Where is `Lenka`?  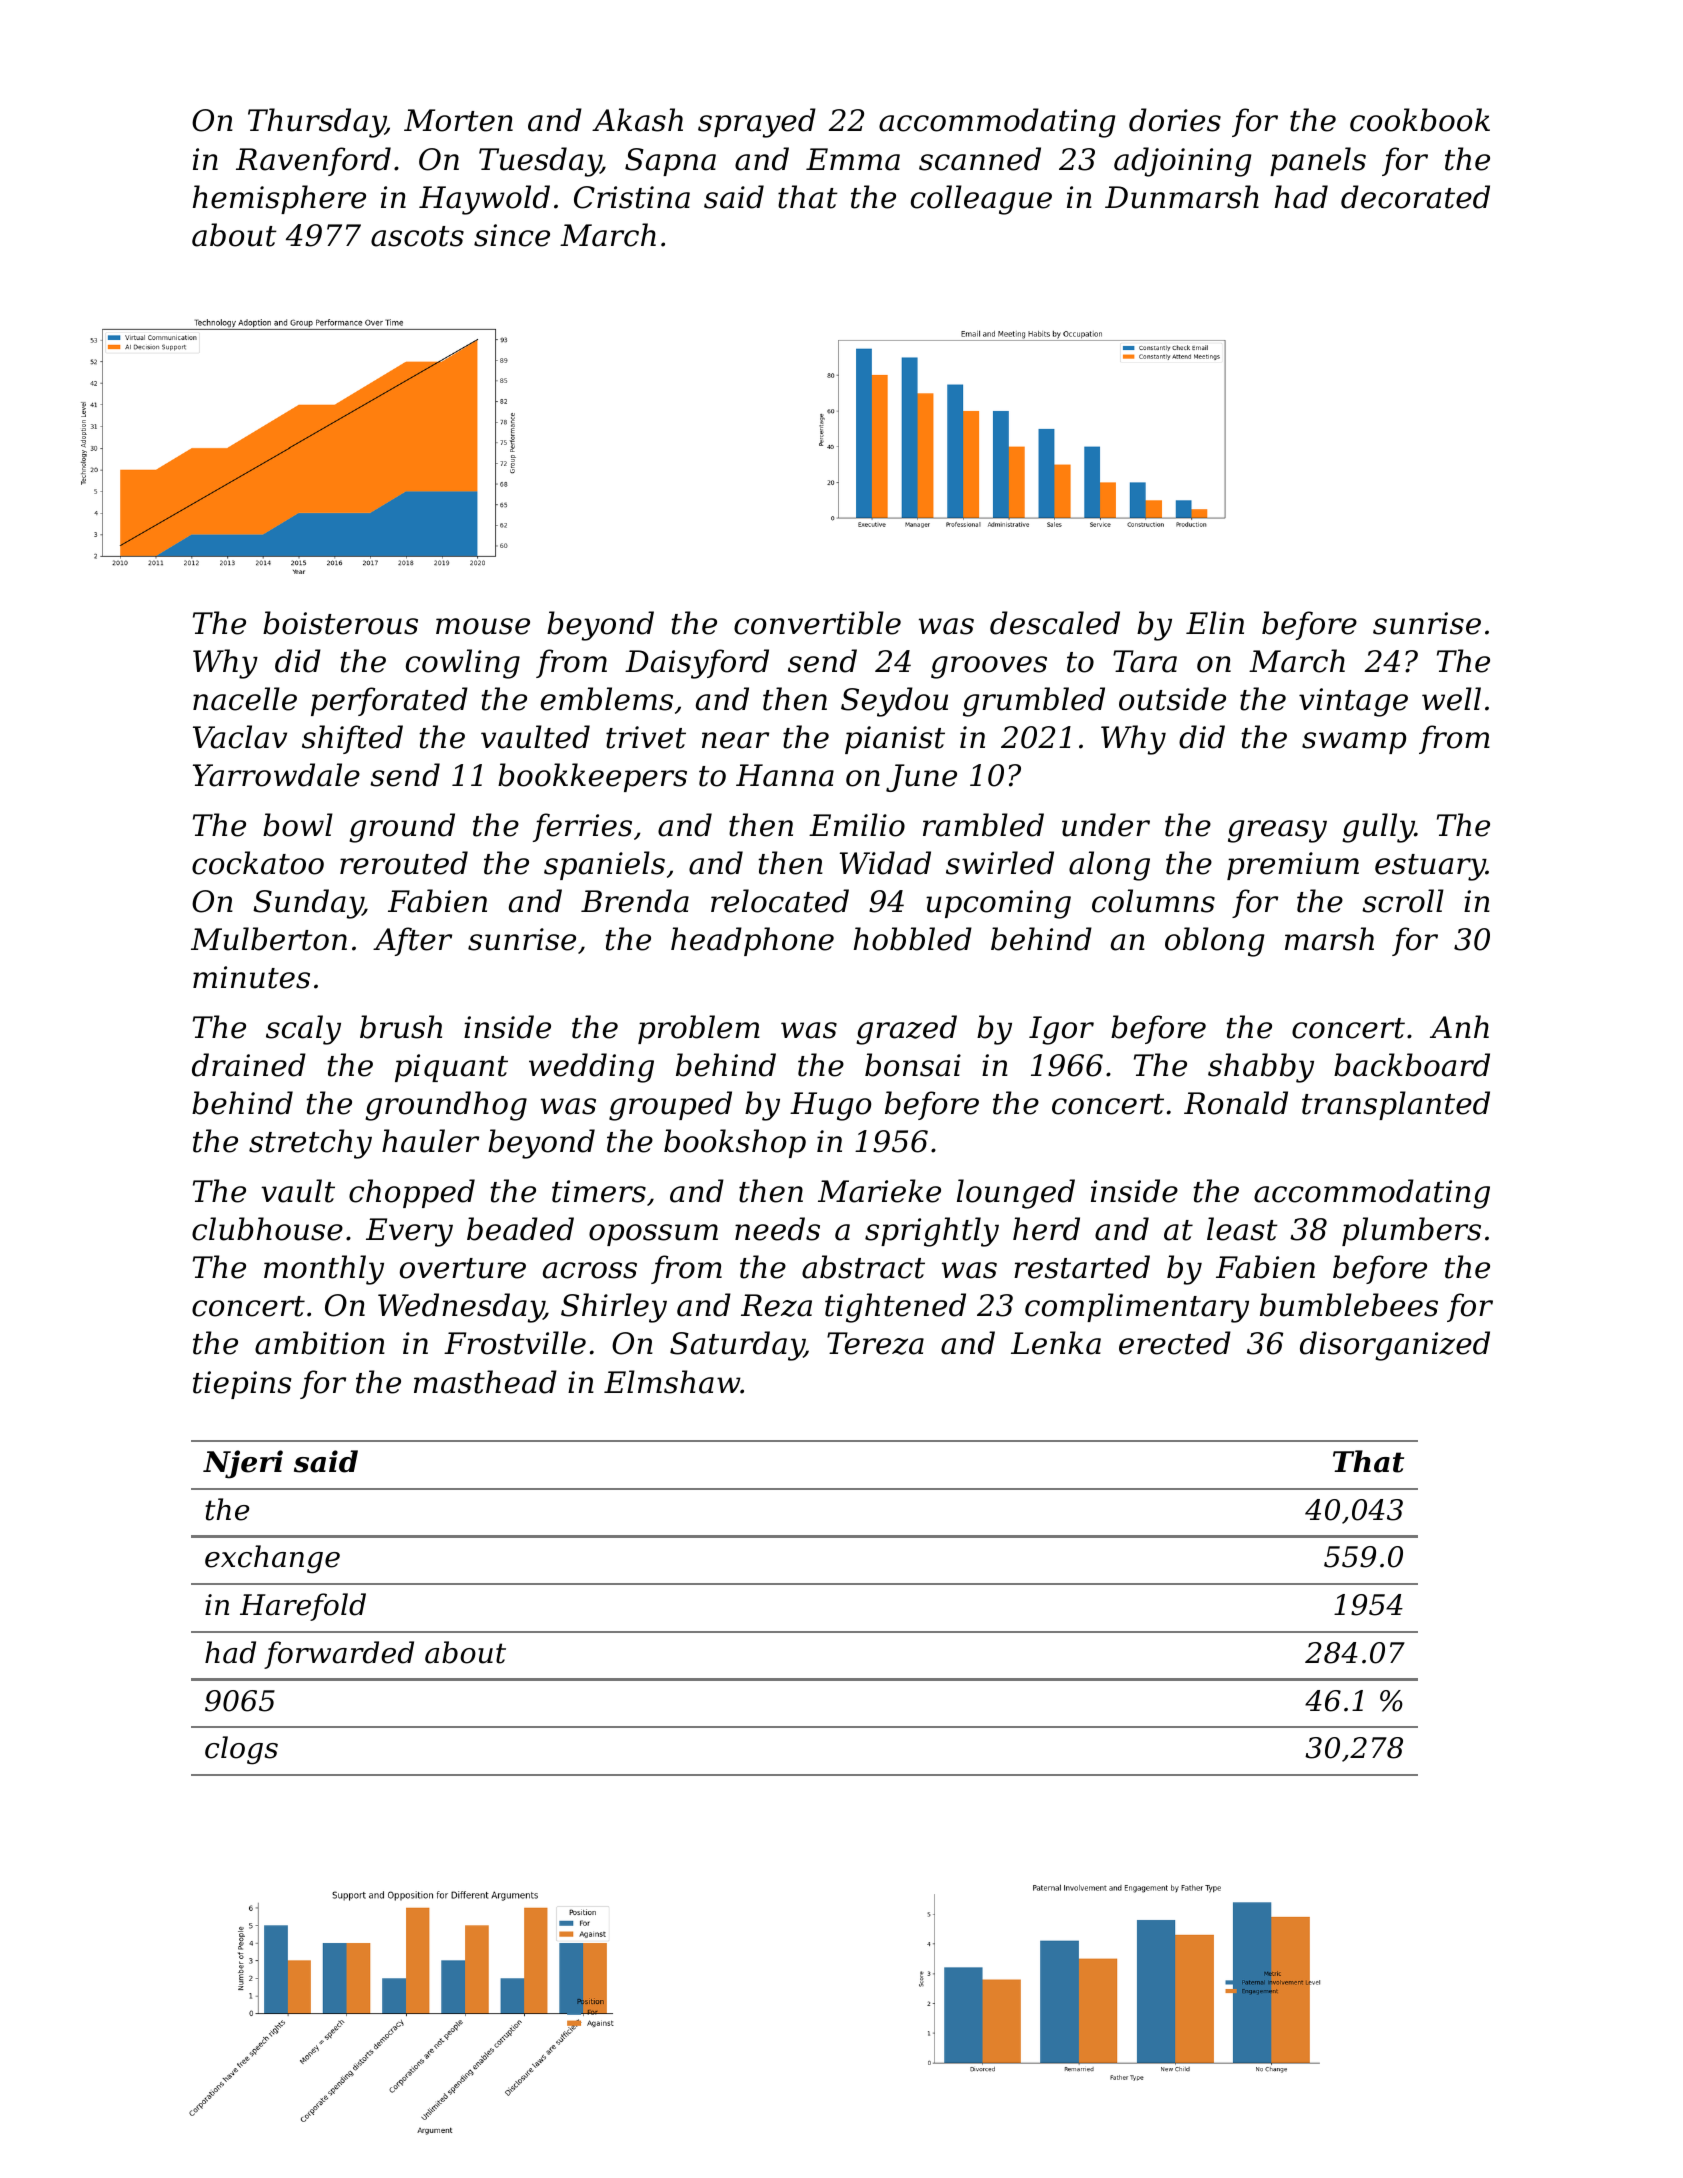 Lenka is located at coordinates (1056, 1343).
